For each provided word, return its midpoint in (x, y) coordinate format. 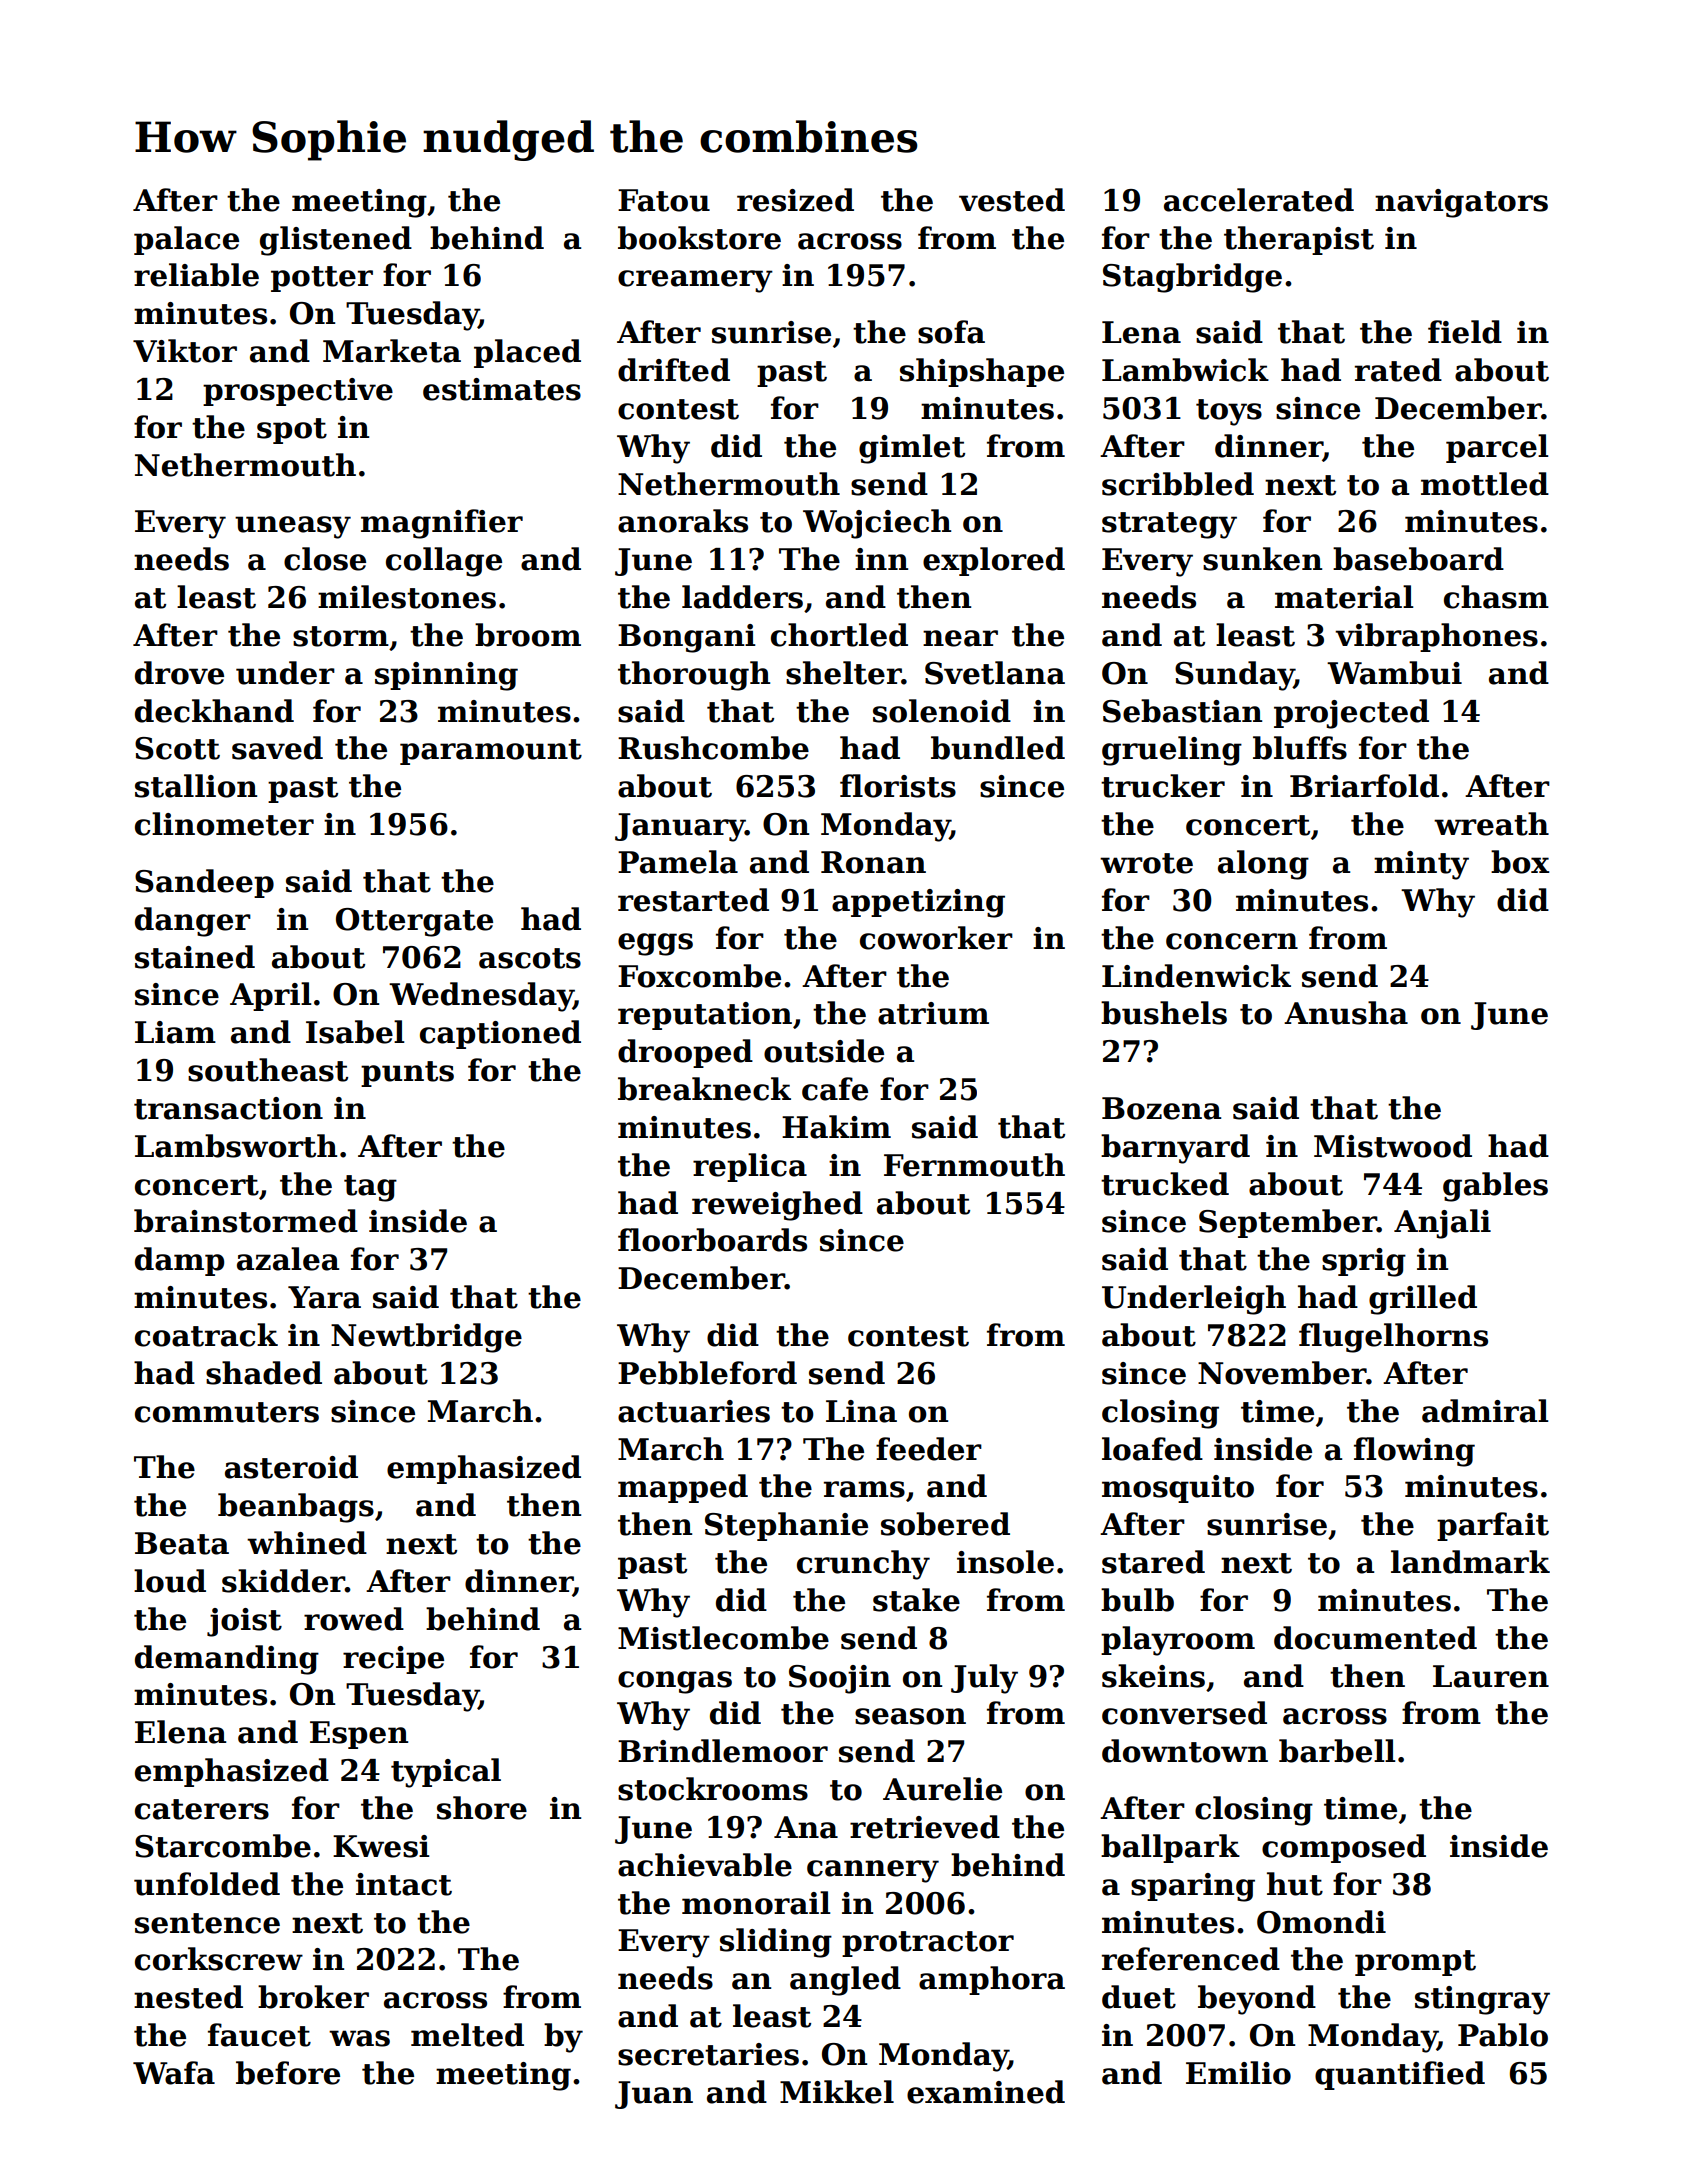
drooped (685, 1053)
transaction (228, 1108)
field (1465, 332)
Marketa (392, 351)
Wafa (174, 2073)
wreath (1491, 824)
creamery (695, 281)
